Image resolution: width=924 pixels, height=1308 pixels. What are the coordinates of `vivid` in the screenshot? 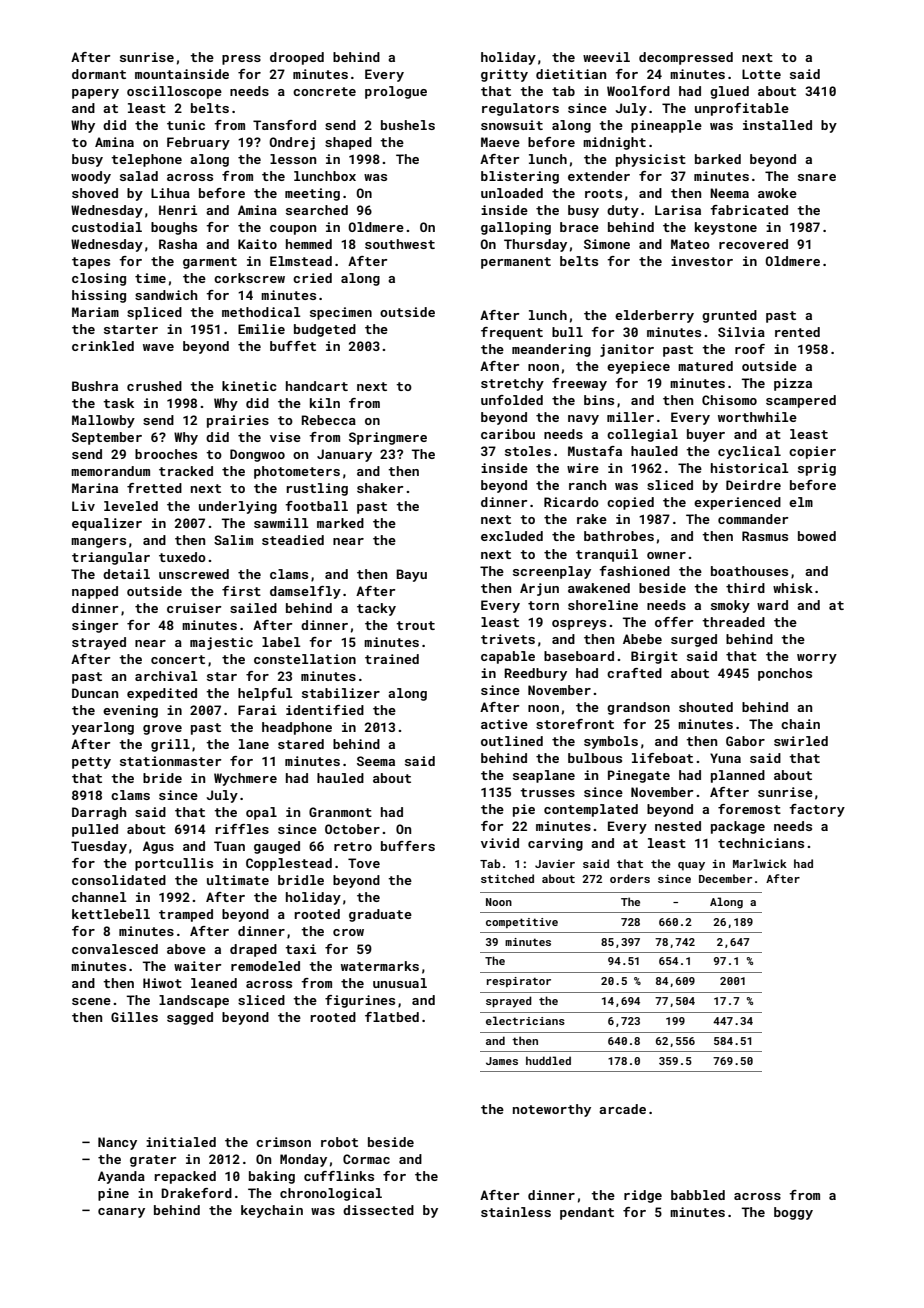 It's located at (500, 843).
